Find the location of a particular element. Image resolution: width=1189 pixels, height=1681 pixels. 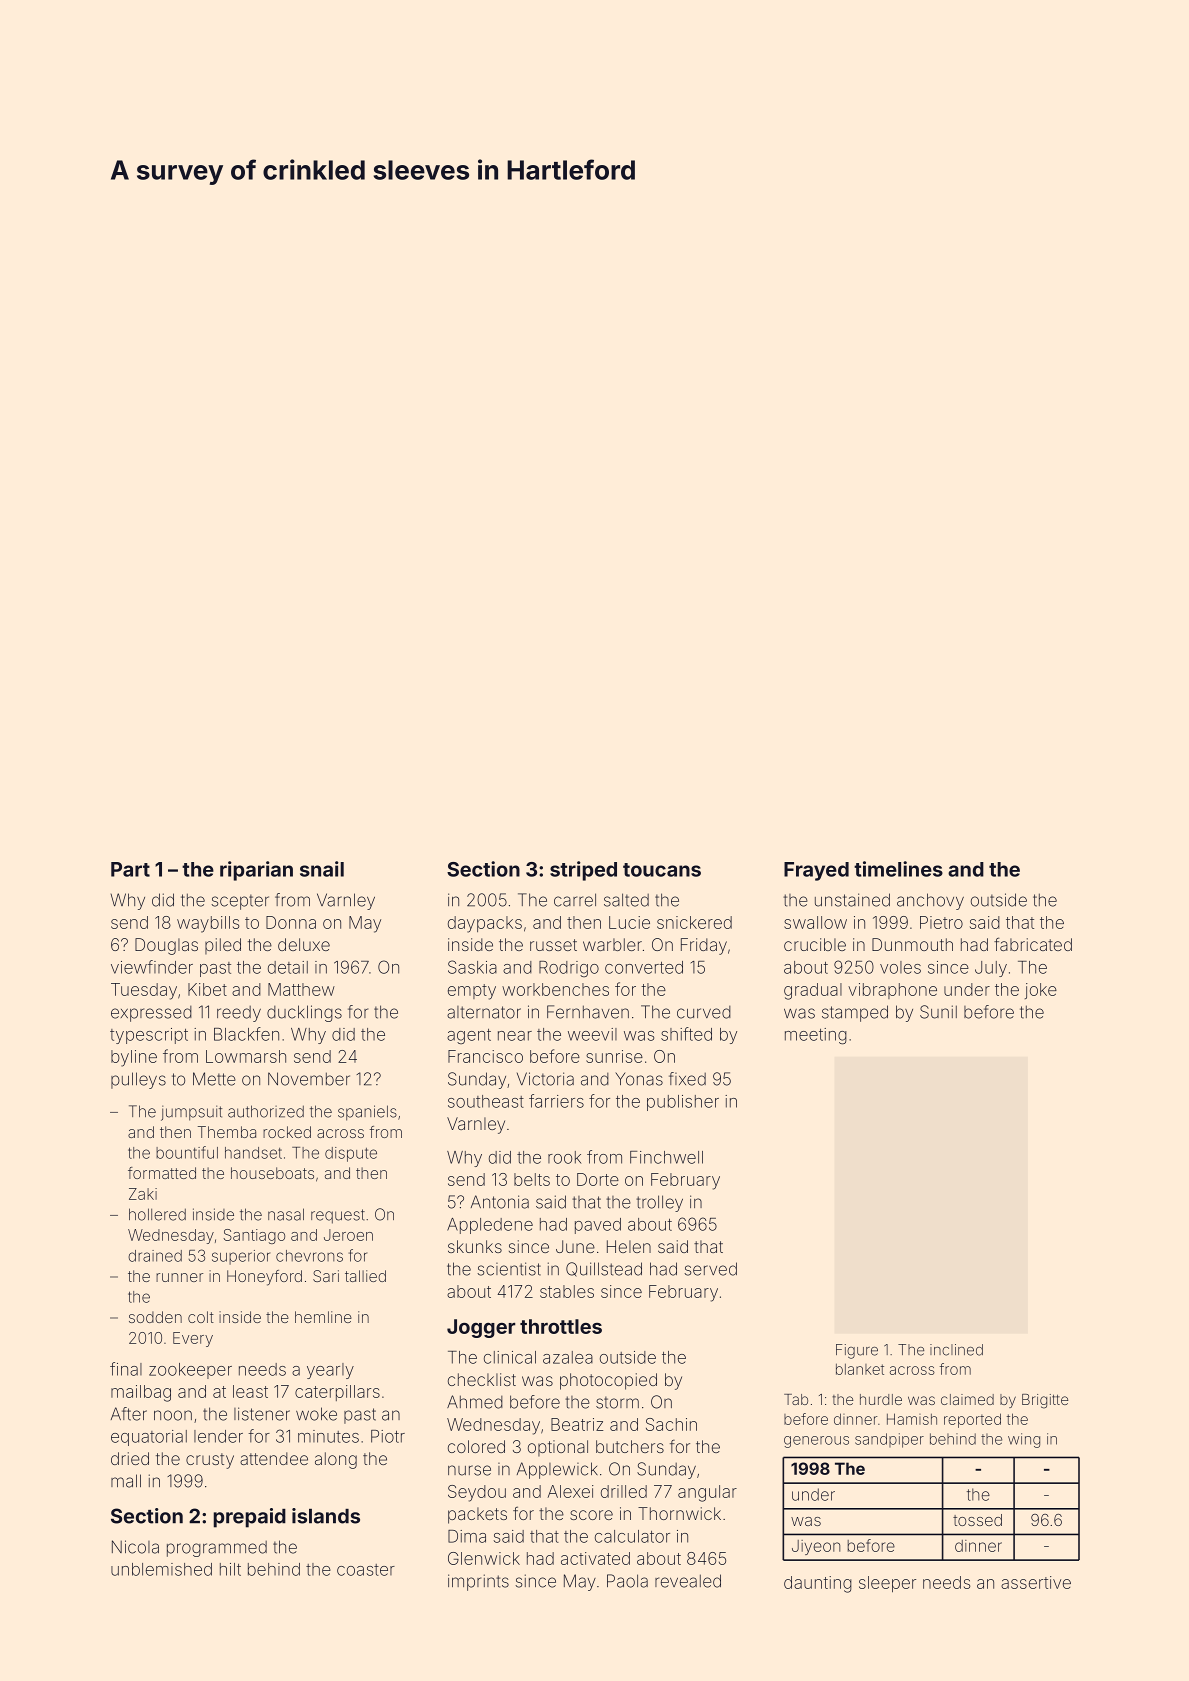

hollered is located at coordinates (157, 1214).
